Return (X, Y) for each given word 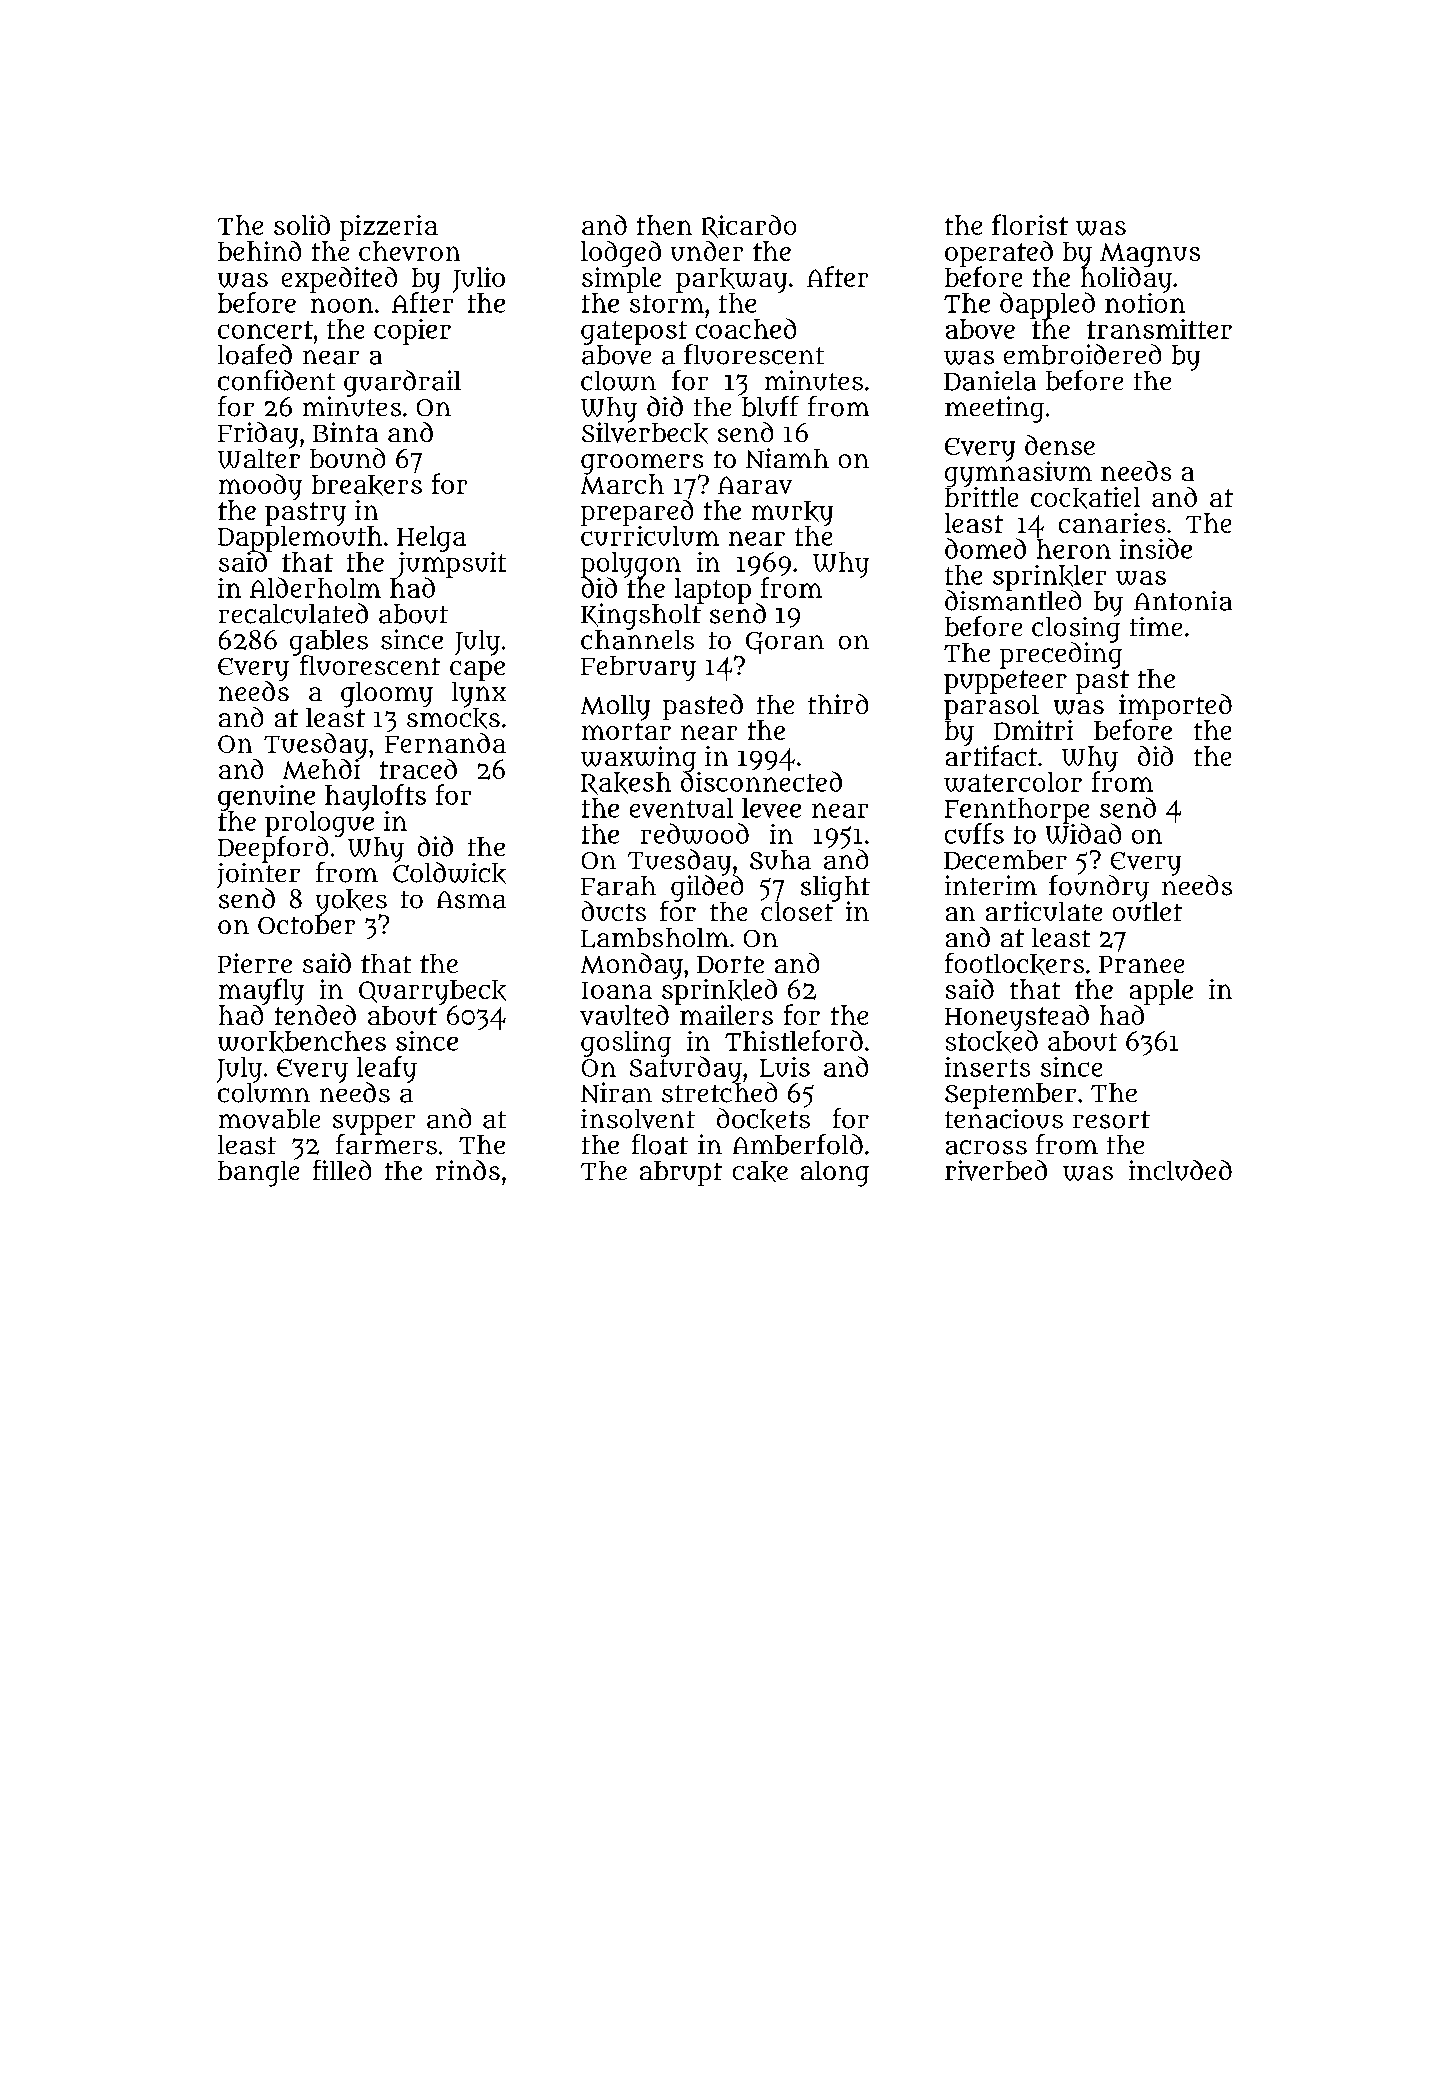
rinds (468, 1170)
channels (637, 640)
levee (771, 808)
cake (760, 1171)
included (1180, 1170)
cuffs (974, 833)
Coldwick (449, 873)
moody (260, 487)
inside (1156, 548)
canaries (1112, 523)
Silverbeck (645, 433)
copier (412, 332)
